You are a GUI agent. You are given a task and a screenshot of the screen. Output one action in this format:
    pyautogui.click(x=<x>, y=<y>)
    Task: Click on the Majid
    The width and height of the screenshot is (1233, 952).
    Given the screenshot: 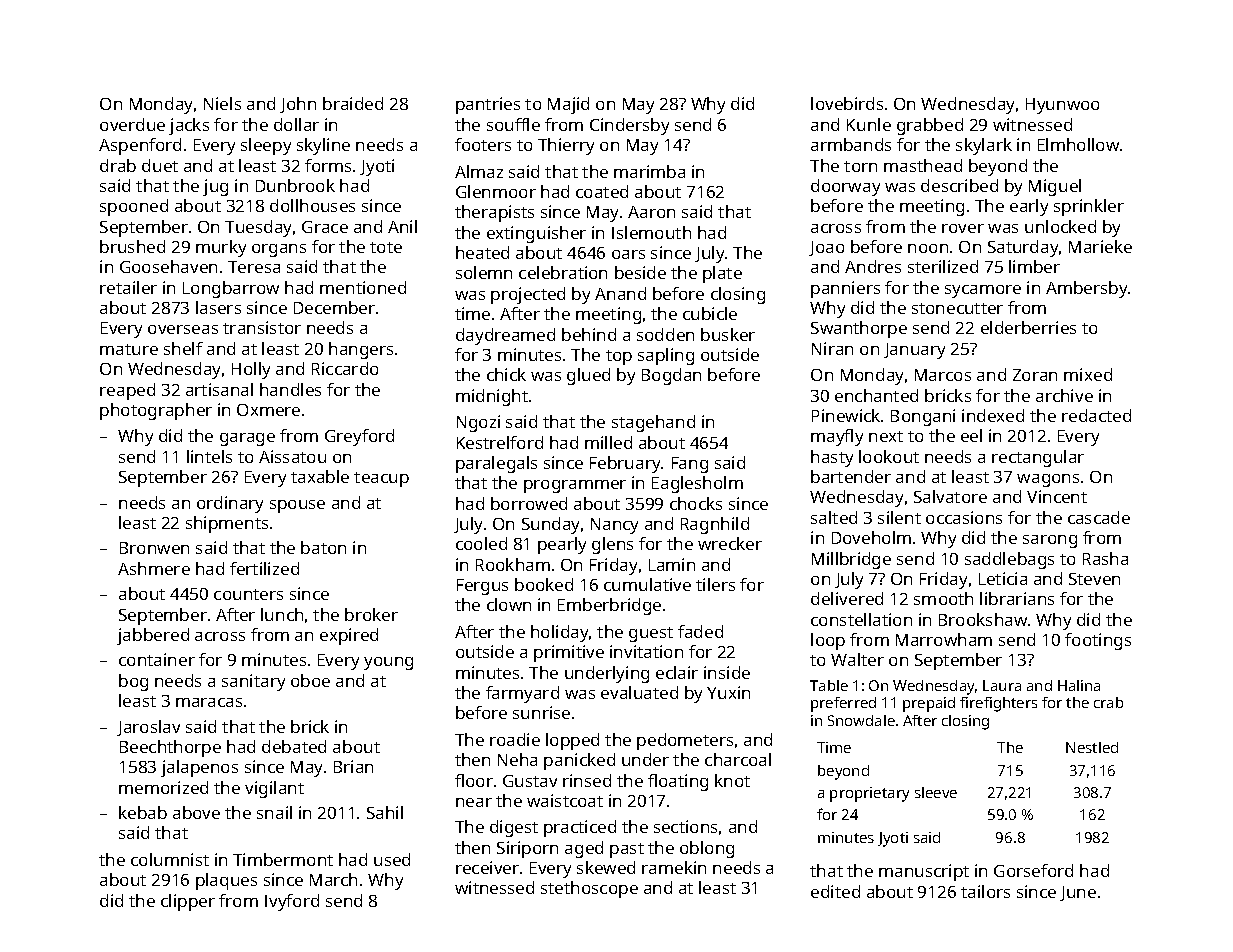 What is the action you would take?
    pyautogui.click(x=568, y=105)
